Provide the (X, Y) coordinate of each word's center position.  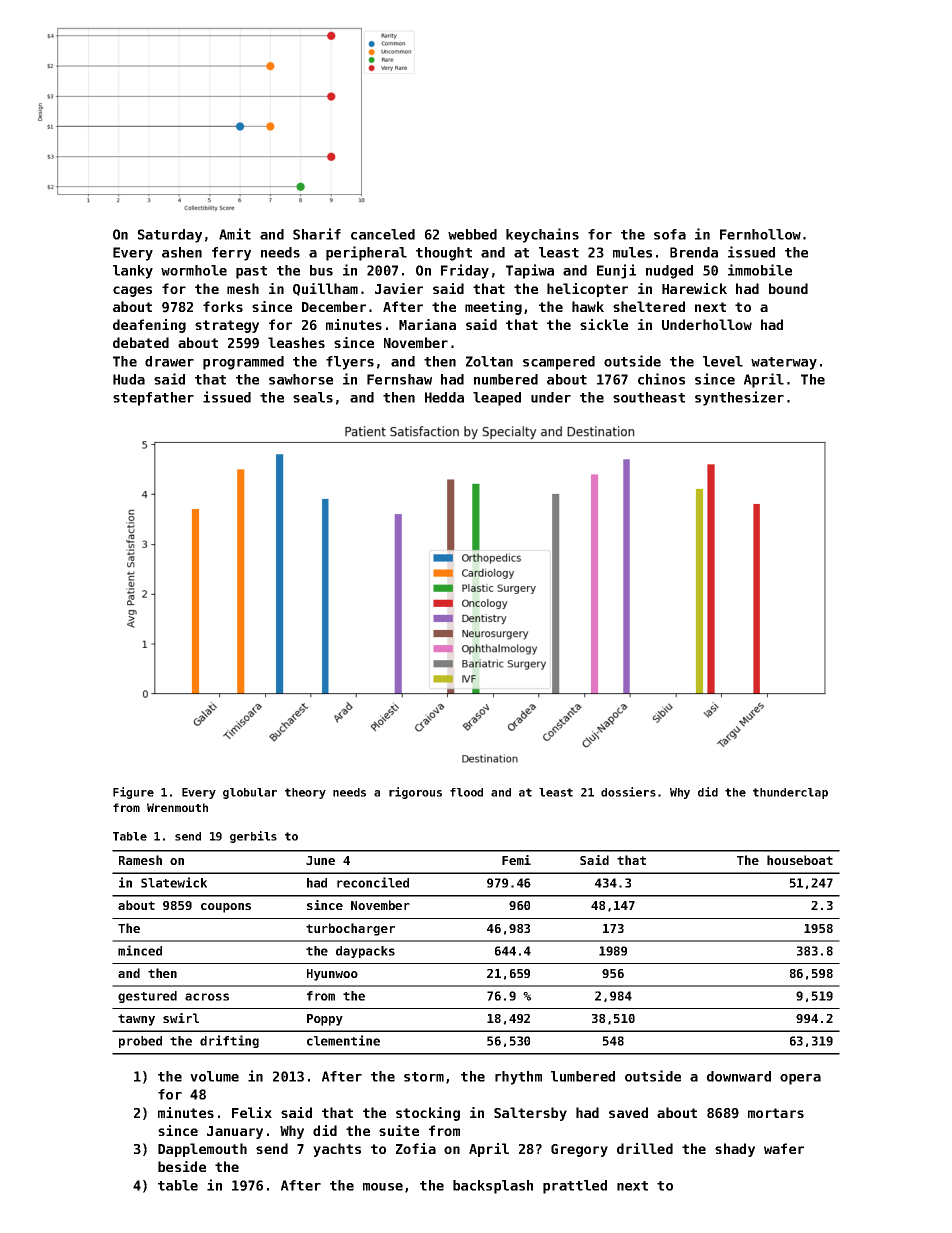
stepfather (153, 399)
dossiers (628, 792)
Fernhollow (760, 234)
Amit (235, 234)
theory (305, 793)
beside (182, 1166)
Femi (516, 860)
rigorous (415, 793)
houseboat (800, 860)
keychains (542, 235)
